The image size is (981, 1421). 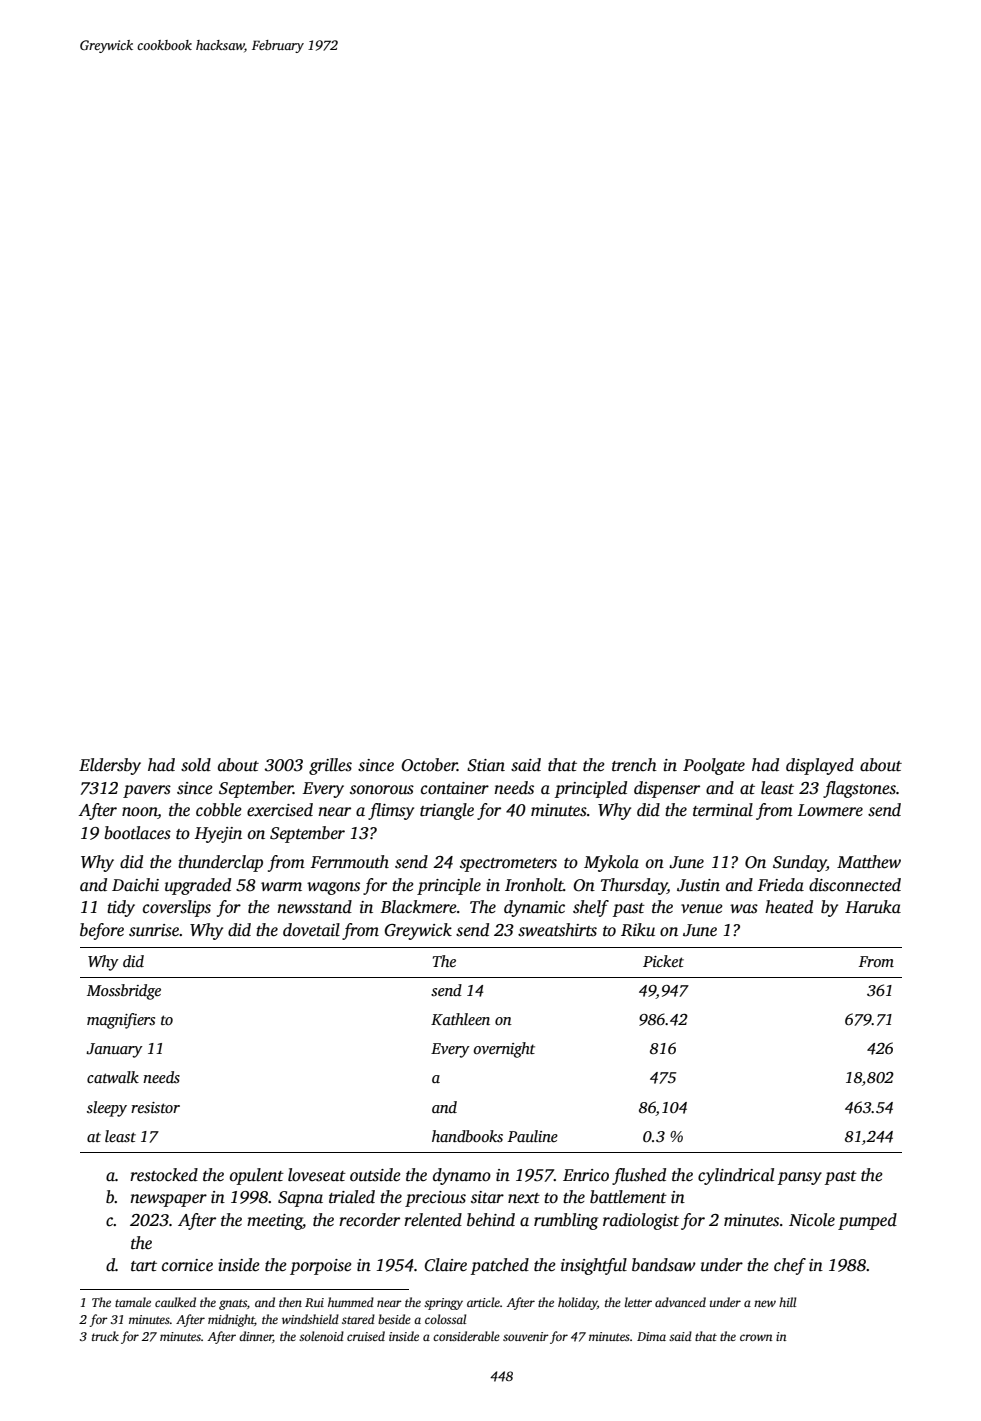 What do you see at coordinates (349, 862) in the image?
I see `Fernmouth` at bounding box center [349, 862].
